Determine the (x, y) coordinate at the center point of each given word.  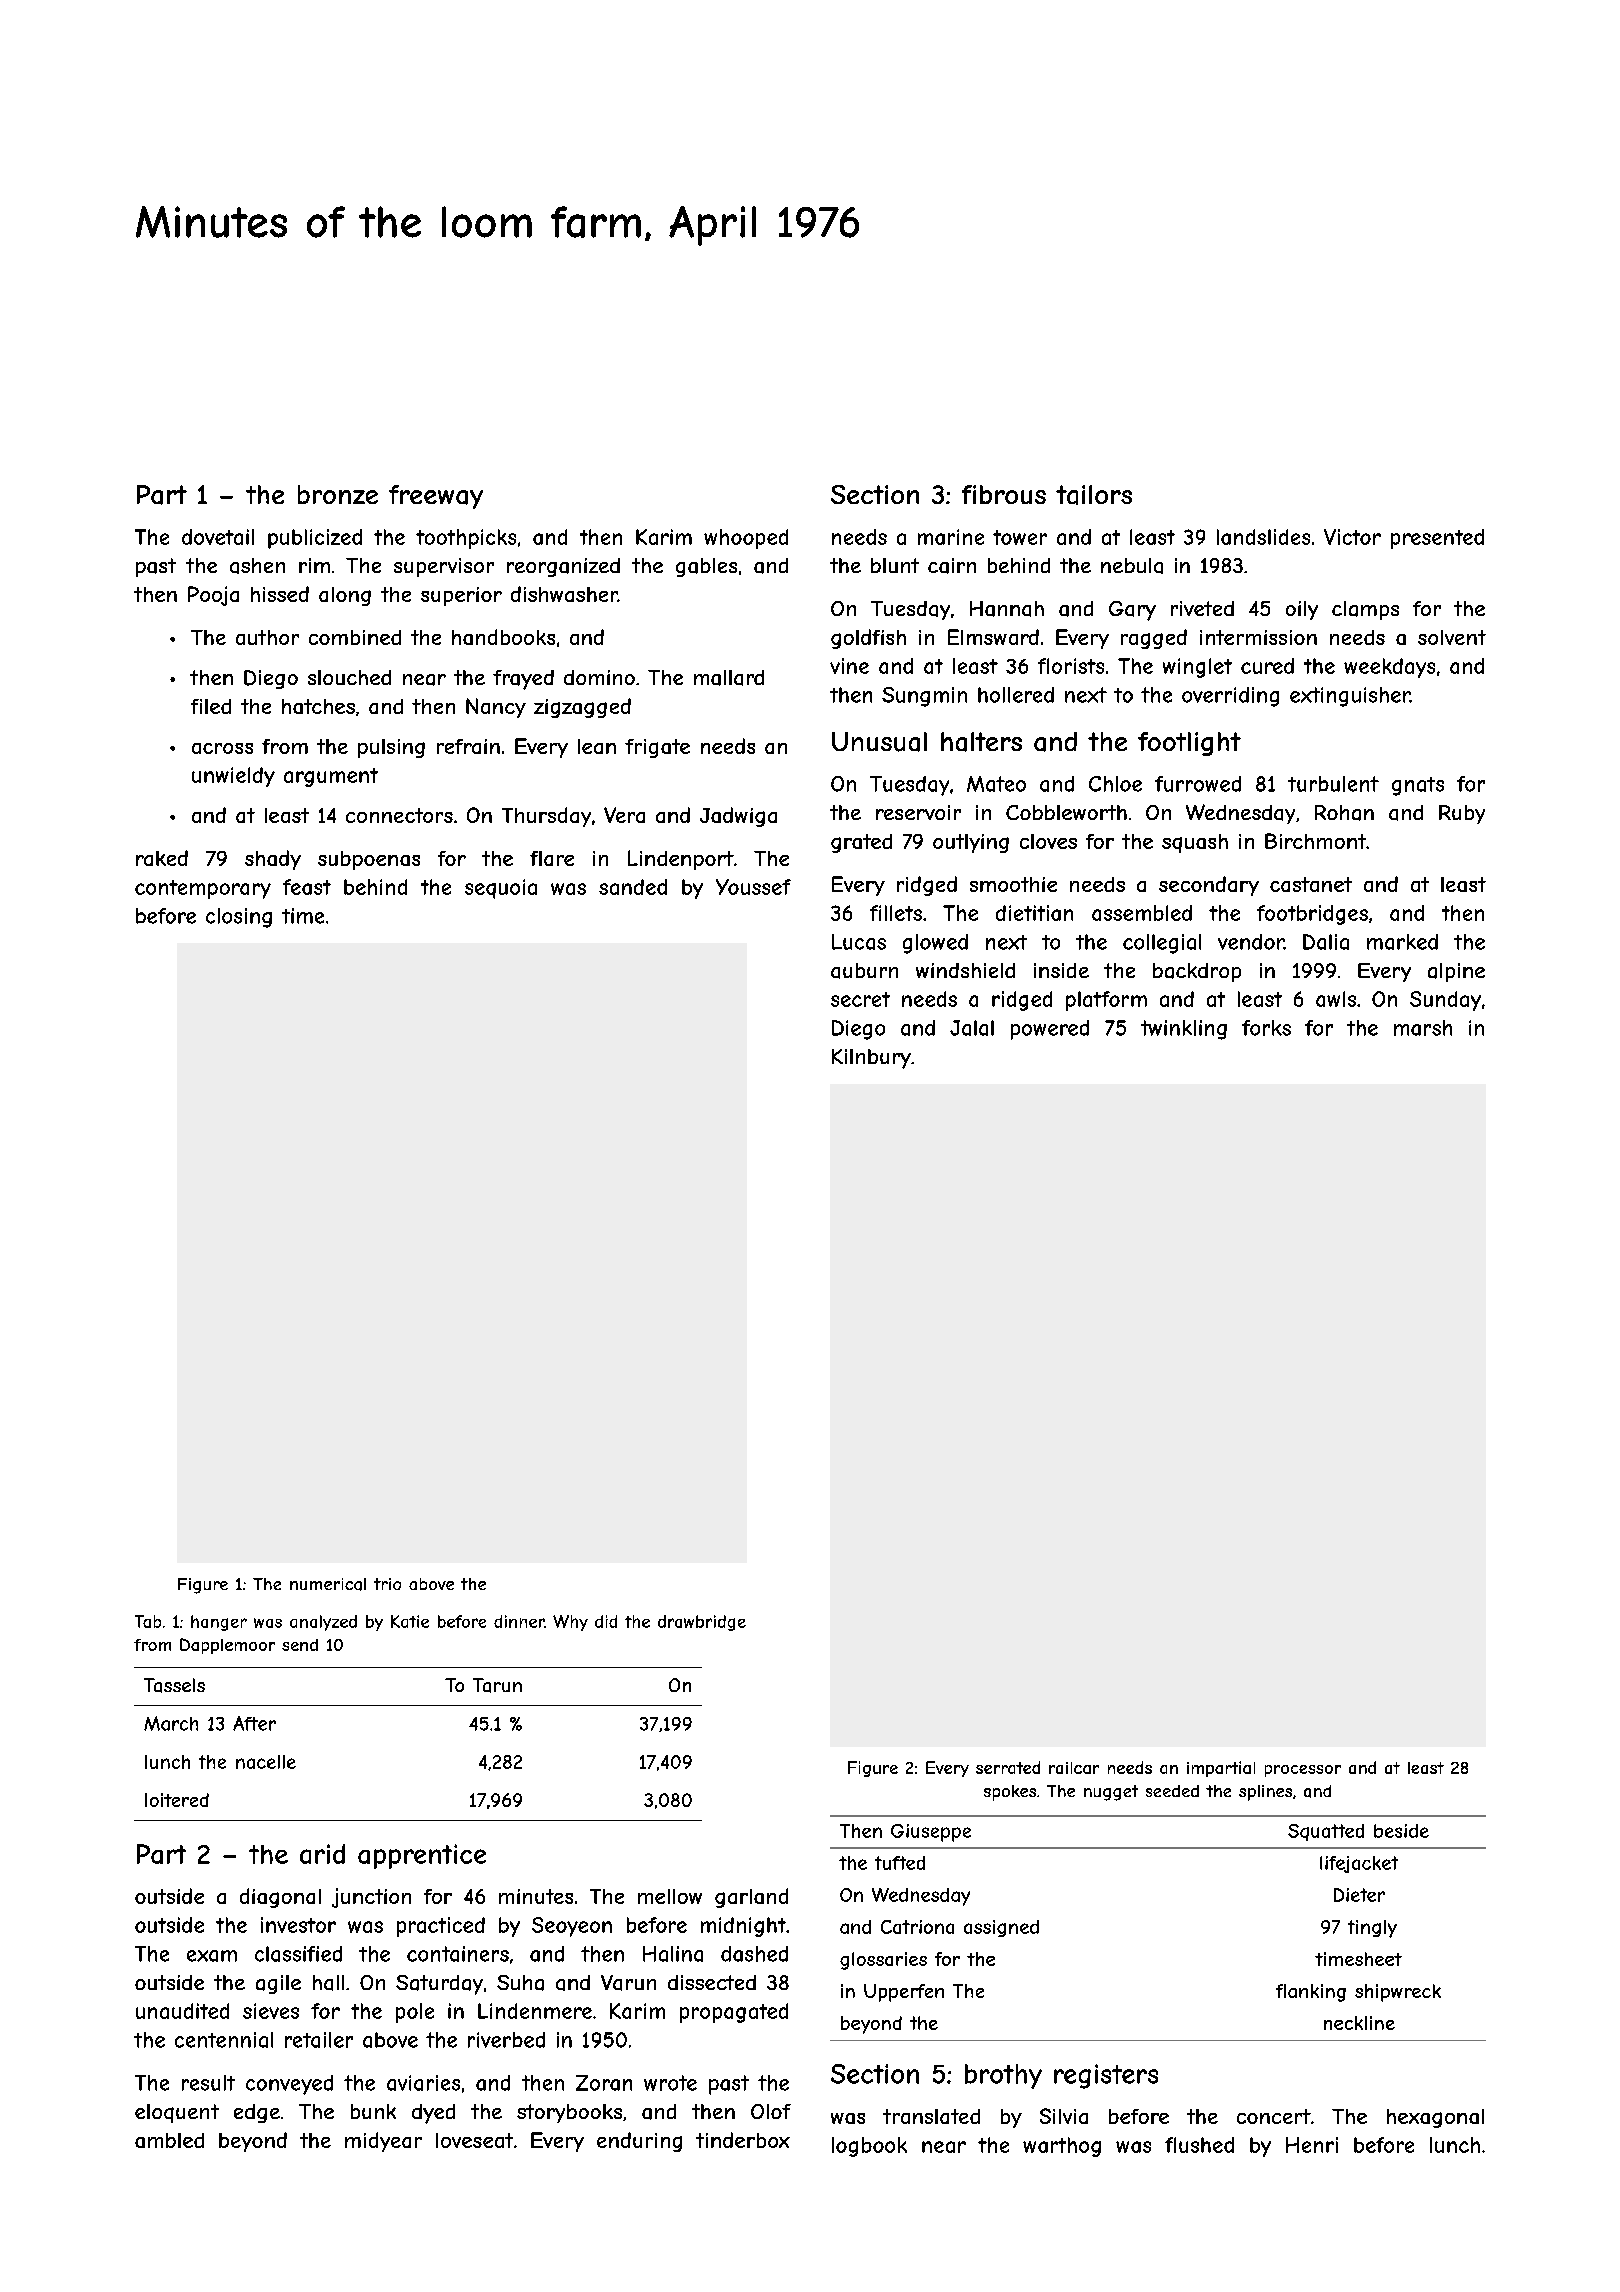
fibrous (1004, 494)
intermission (1258, 637)
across (222, 748)
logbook (869, 2147)
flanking (1311, 1993)
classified (298, 1954)
